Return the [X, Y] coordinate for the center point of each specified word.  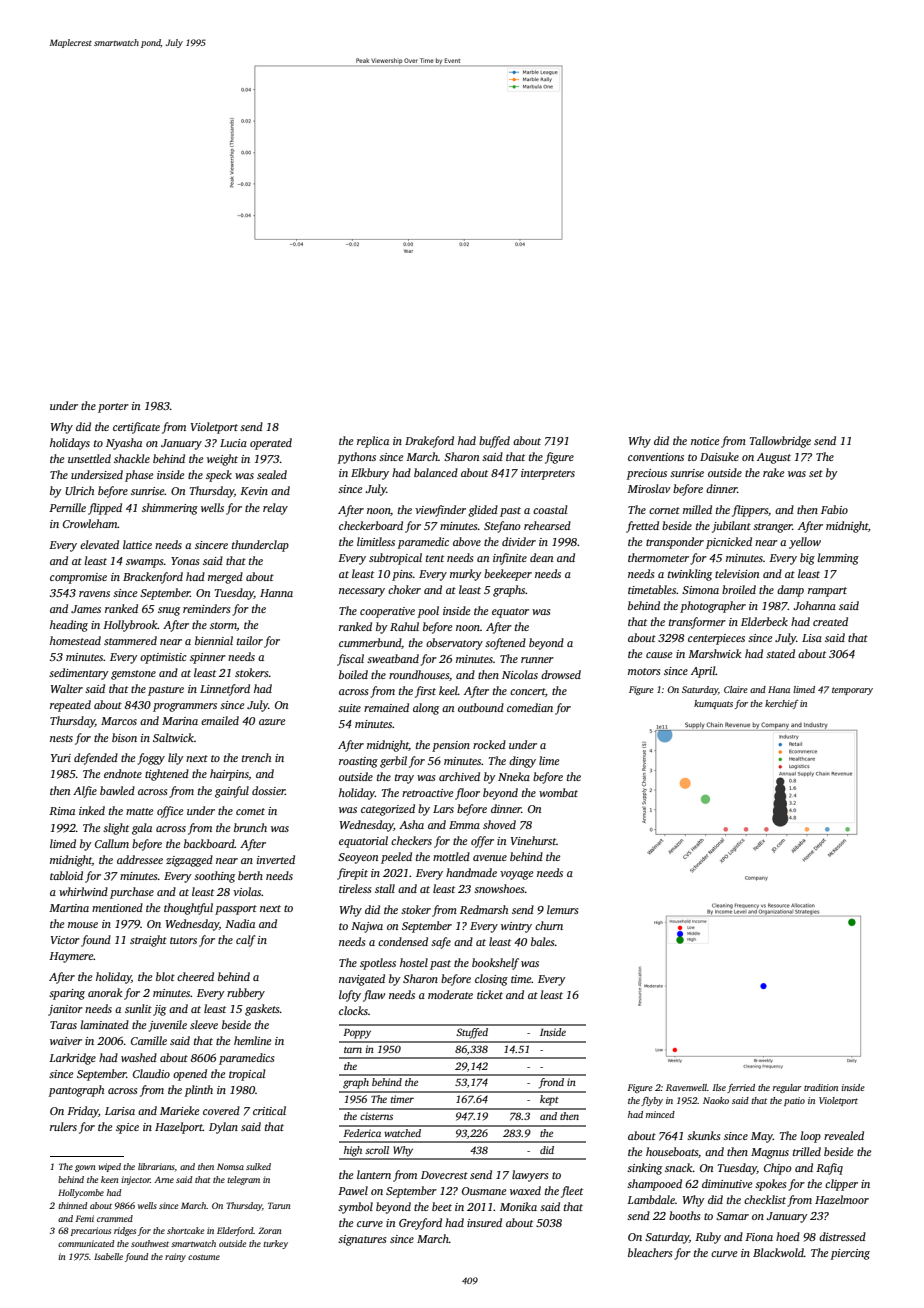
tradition [821, 1087]
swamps [144, 563]
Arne [164, 1179]
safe [441, 943]
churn [549, 925]
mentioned [117, 907]
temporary [852, 691]
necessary [362, 592]
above [467, 541]
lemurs [562, 909]
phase [139, 476]
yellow [805, 543]
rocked [489, 744]
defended [96, 759]
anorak [105, 992]
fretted [642, 527]
